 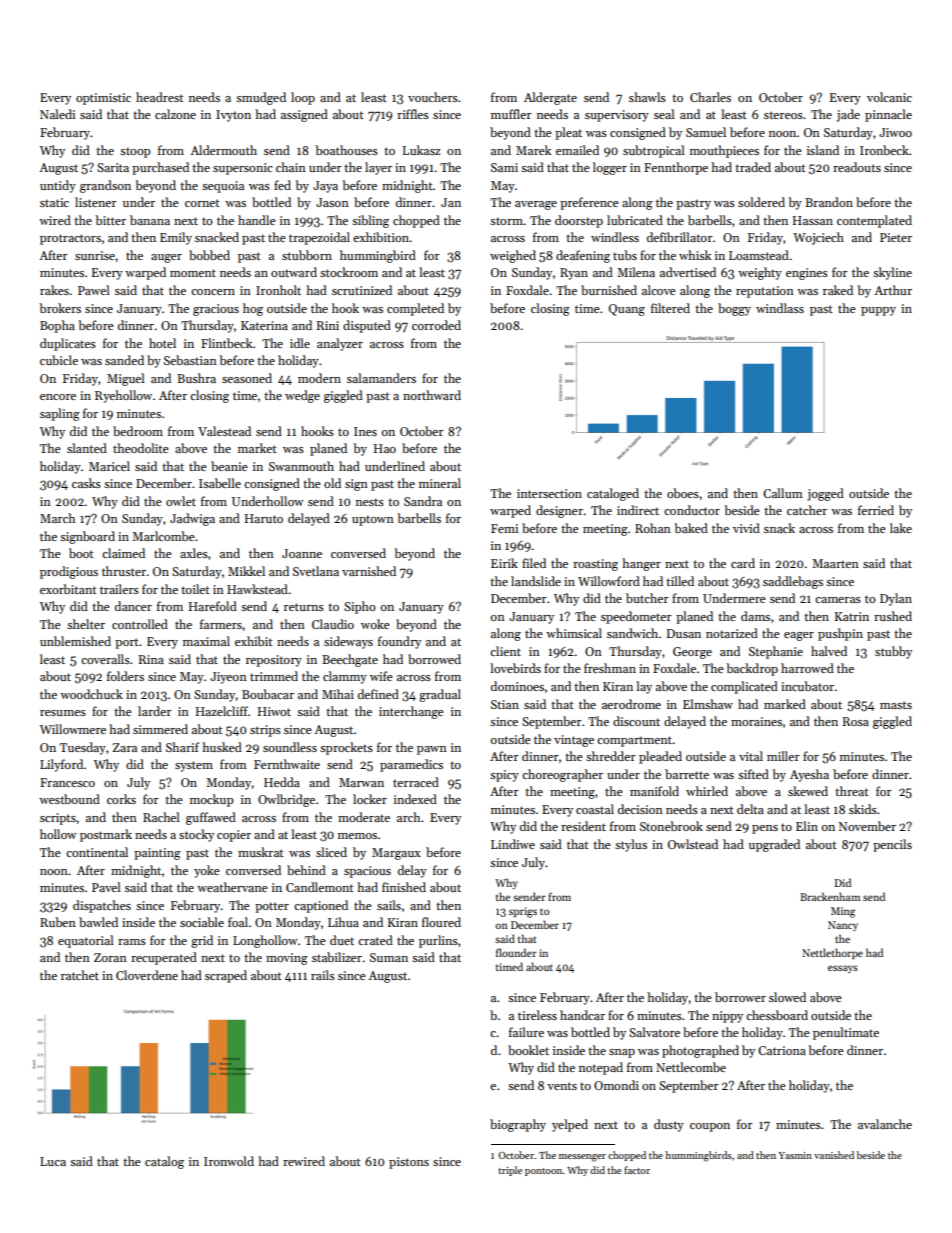 What do you see at coordinates (228, 678) in the page?
I see `Jiyeon` at bounding box center [228, 678].
